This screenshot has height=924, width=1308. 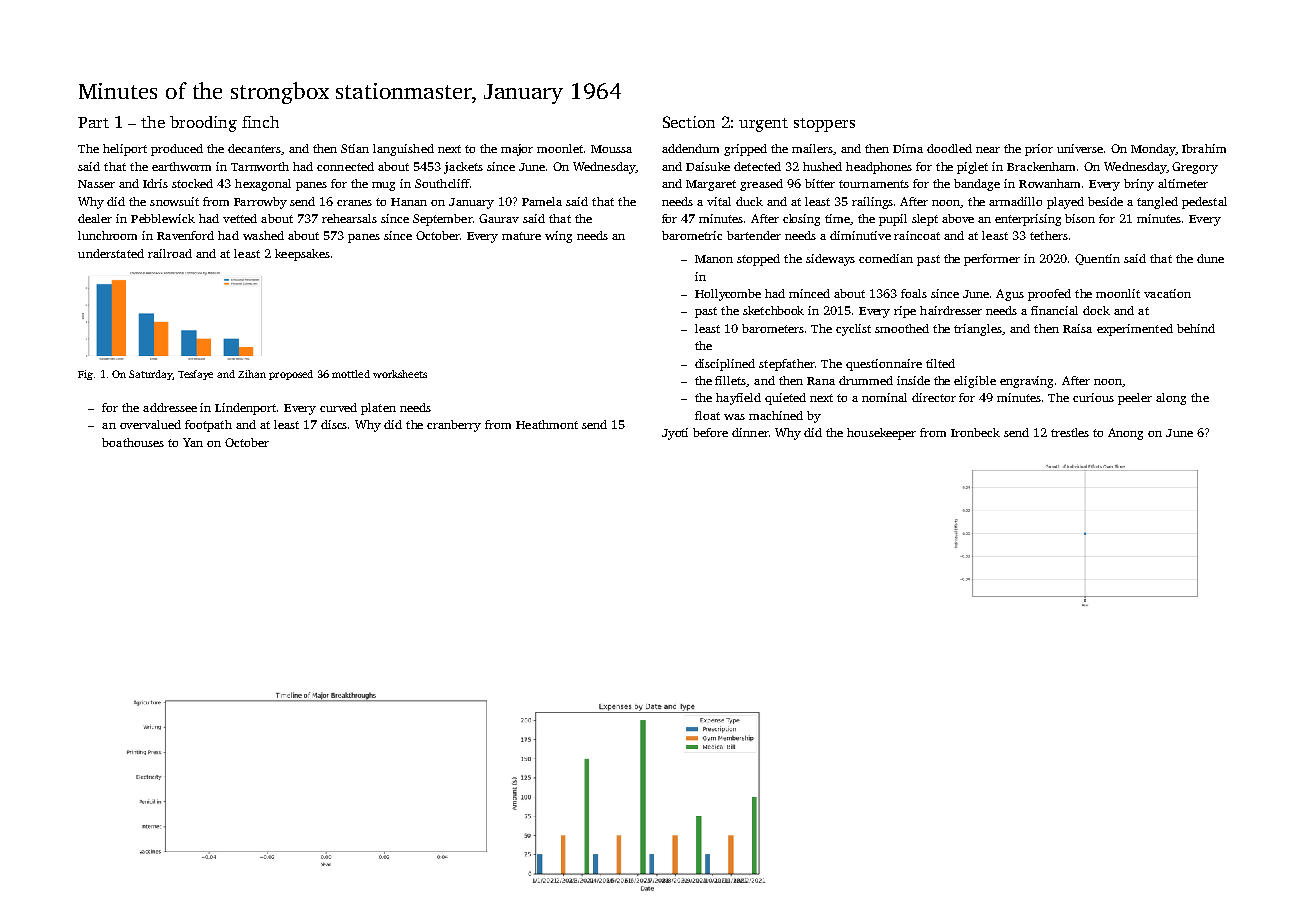 I want to click on tethers, so click(x=1049, y=235).
